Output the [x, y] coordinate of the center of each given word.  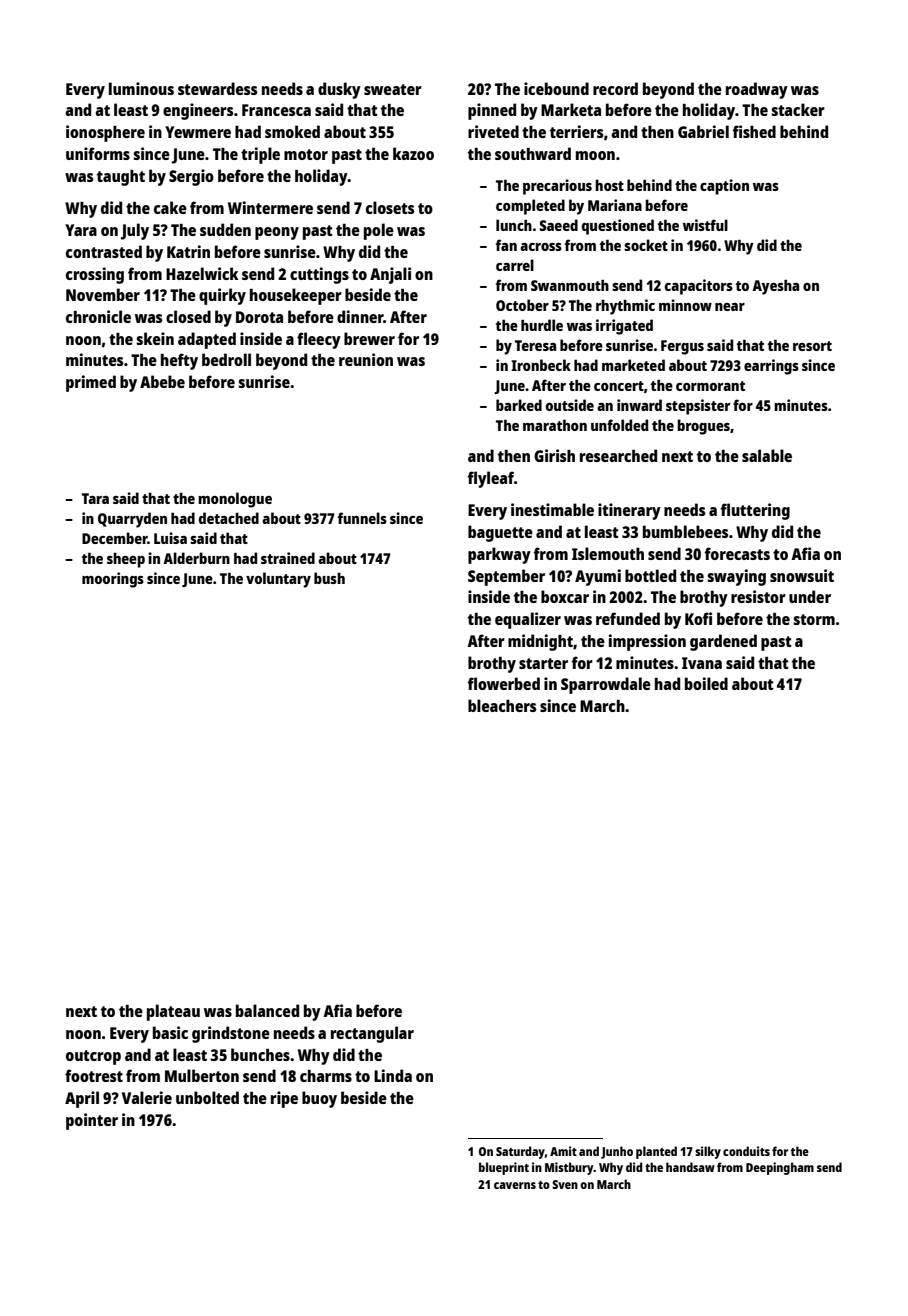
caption [724, 187]
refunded [628, 618]
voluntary [278, 580]
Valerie [147, 1097]
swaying [736, 577]
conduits [746, 1151]
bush [329, 578]
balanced [267, 1010]
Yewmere [198, 132]
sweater [393, 89]
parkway [499, 555]
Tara [95, 498]
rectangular [372, 1034]
